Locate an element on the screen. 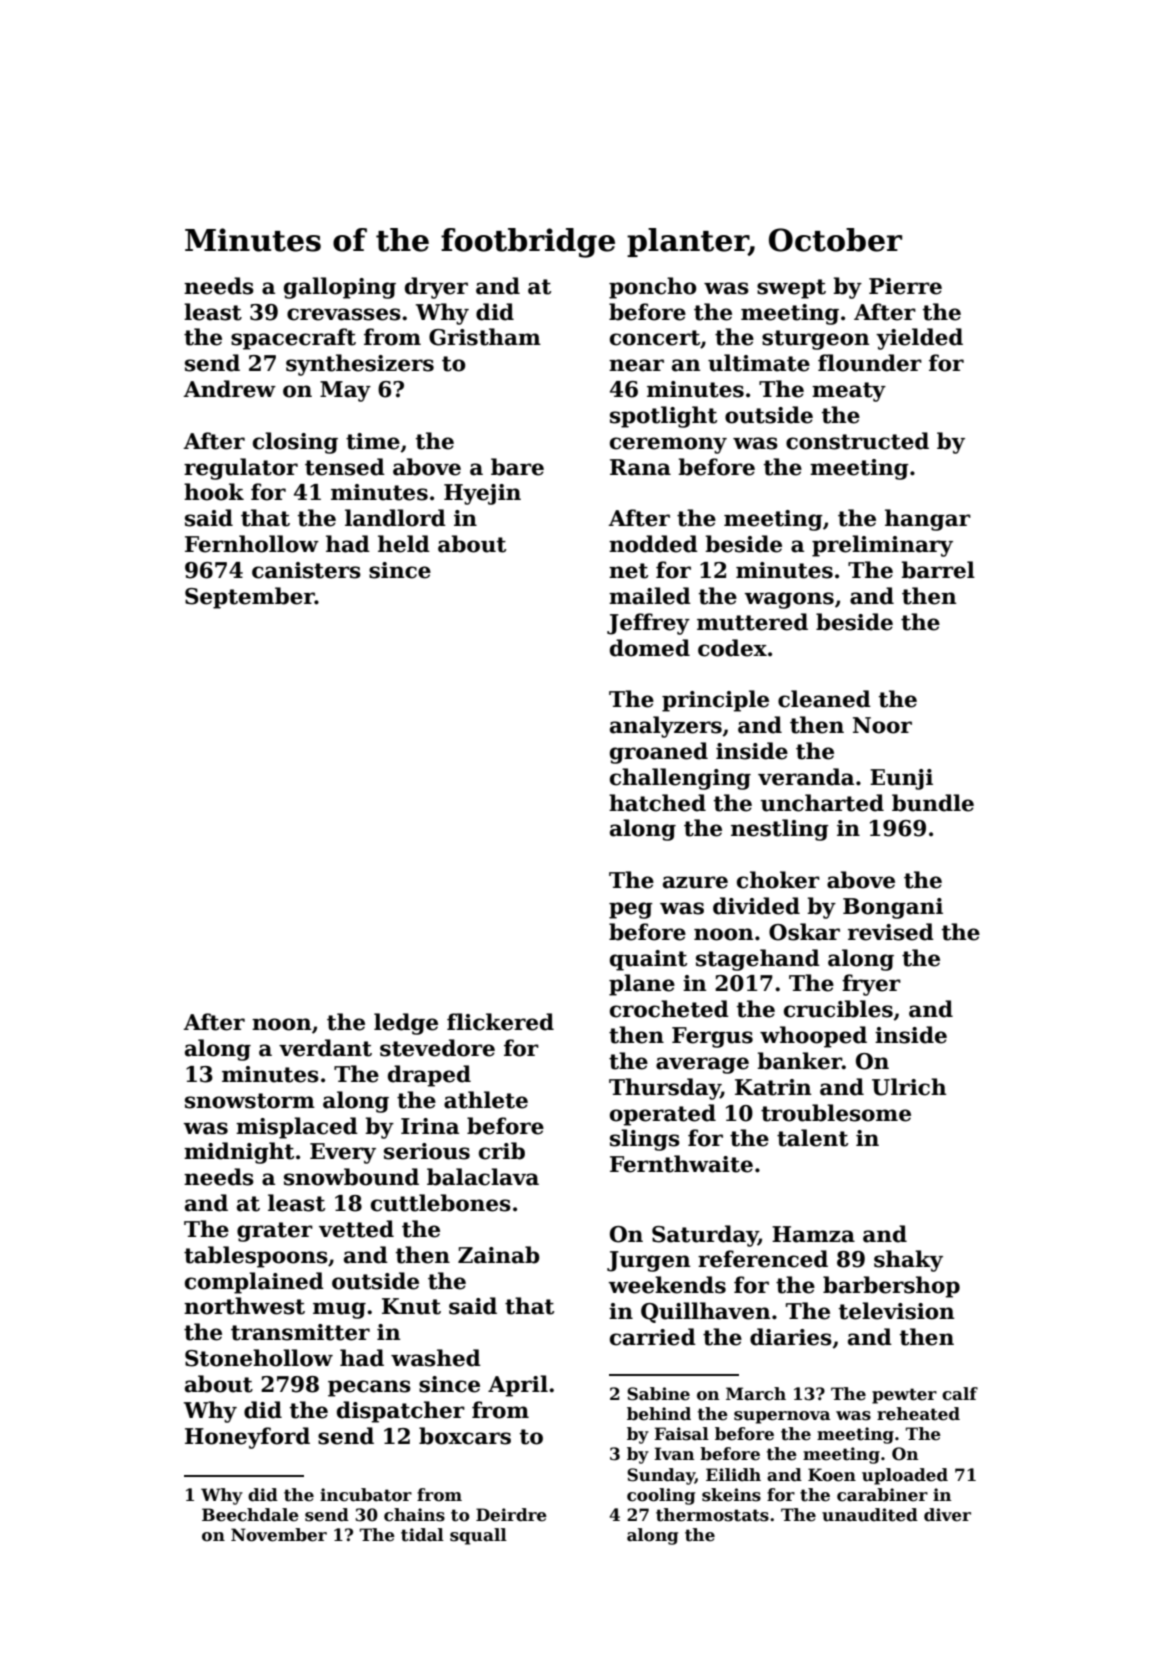 This screenshot has width=1165, height=1654. spotlight is located at coordinates (663, 417).
